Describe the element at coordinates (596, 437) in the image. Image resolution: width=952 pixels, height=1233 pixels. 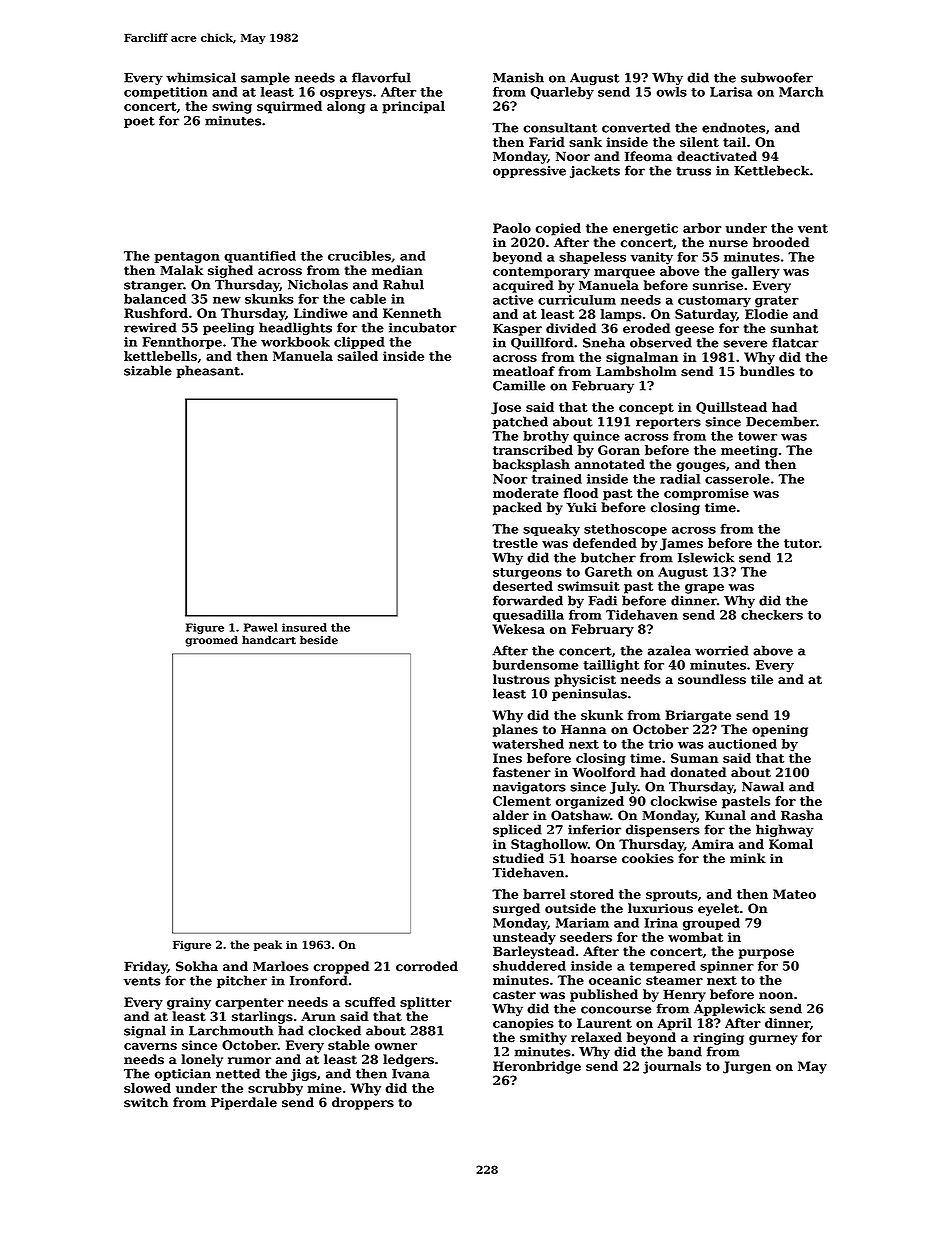
I see `quince` at that location.
